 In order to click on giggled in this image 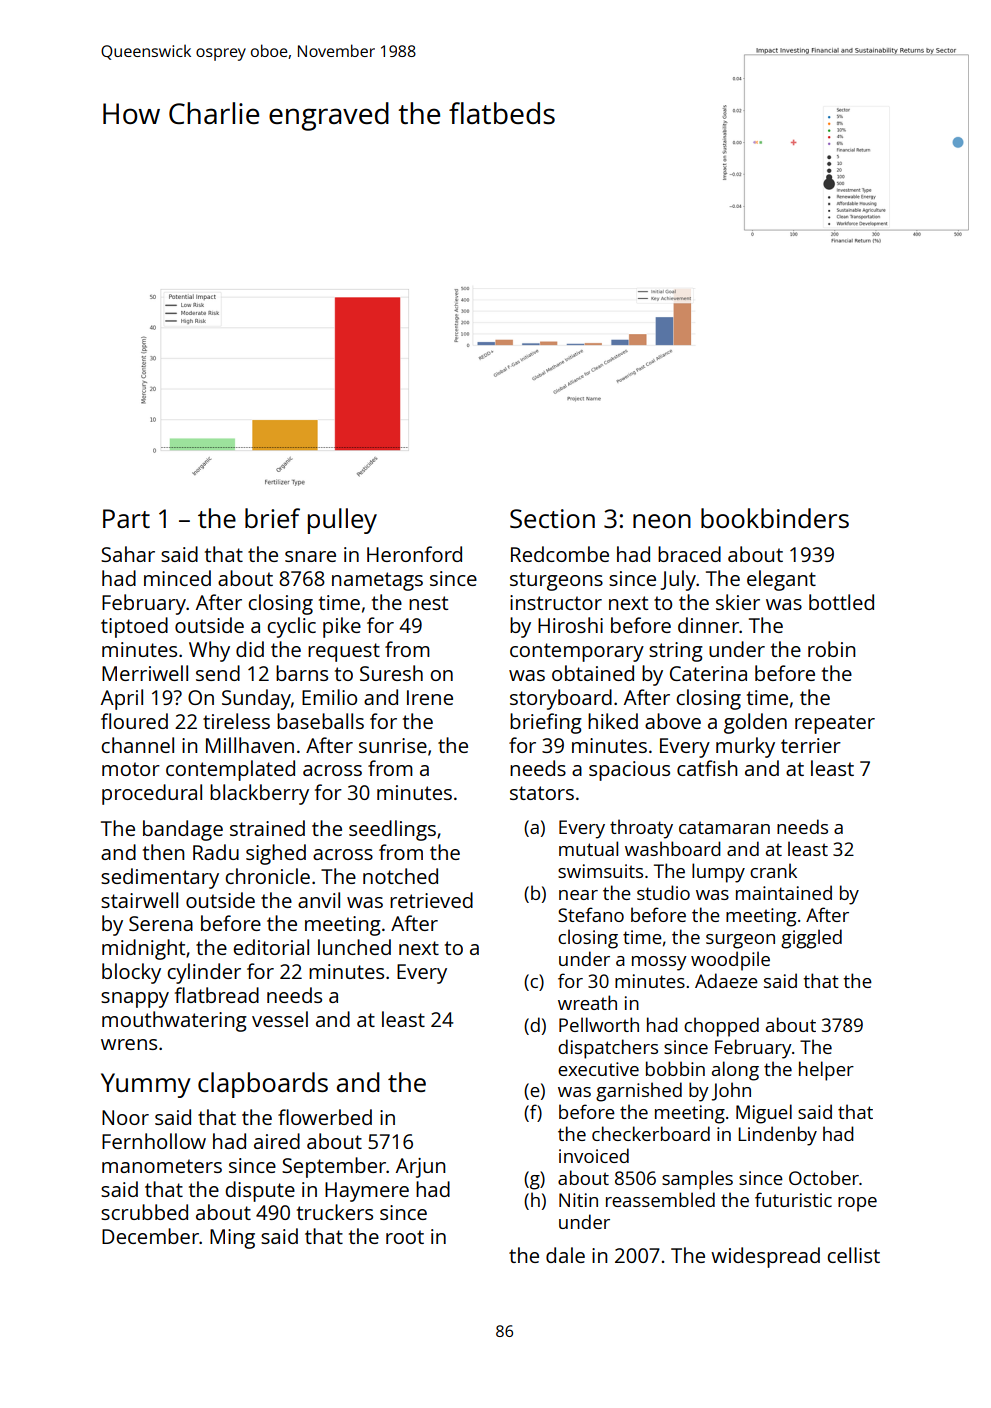, I will do `click(811, 939)`.
